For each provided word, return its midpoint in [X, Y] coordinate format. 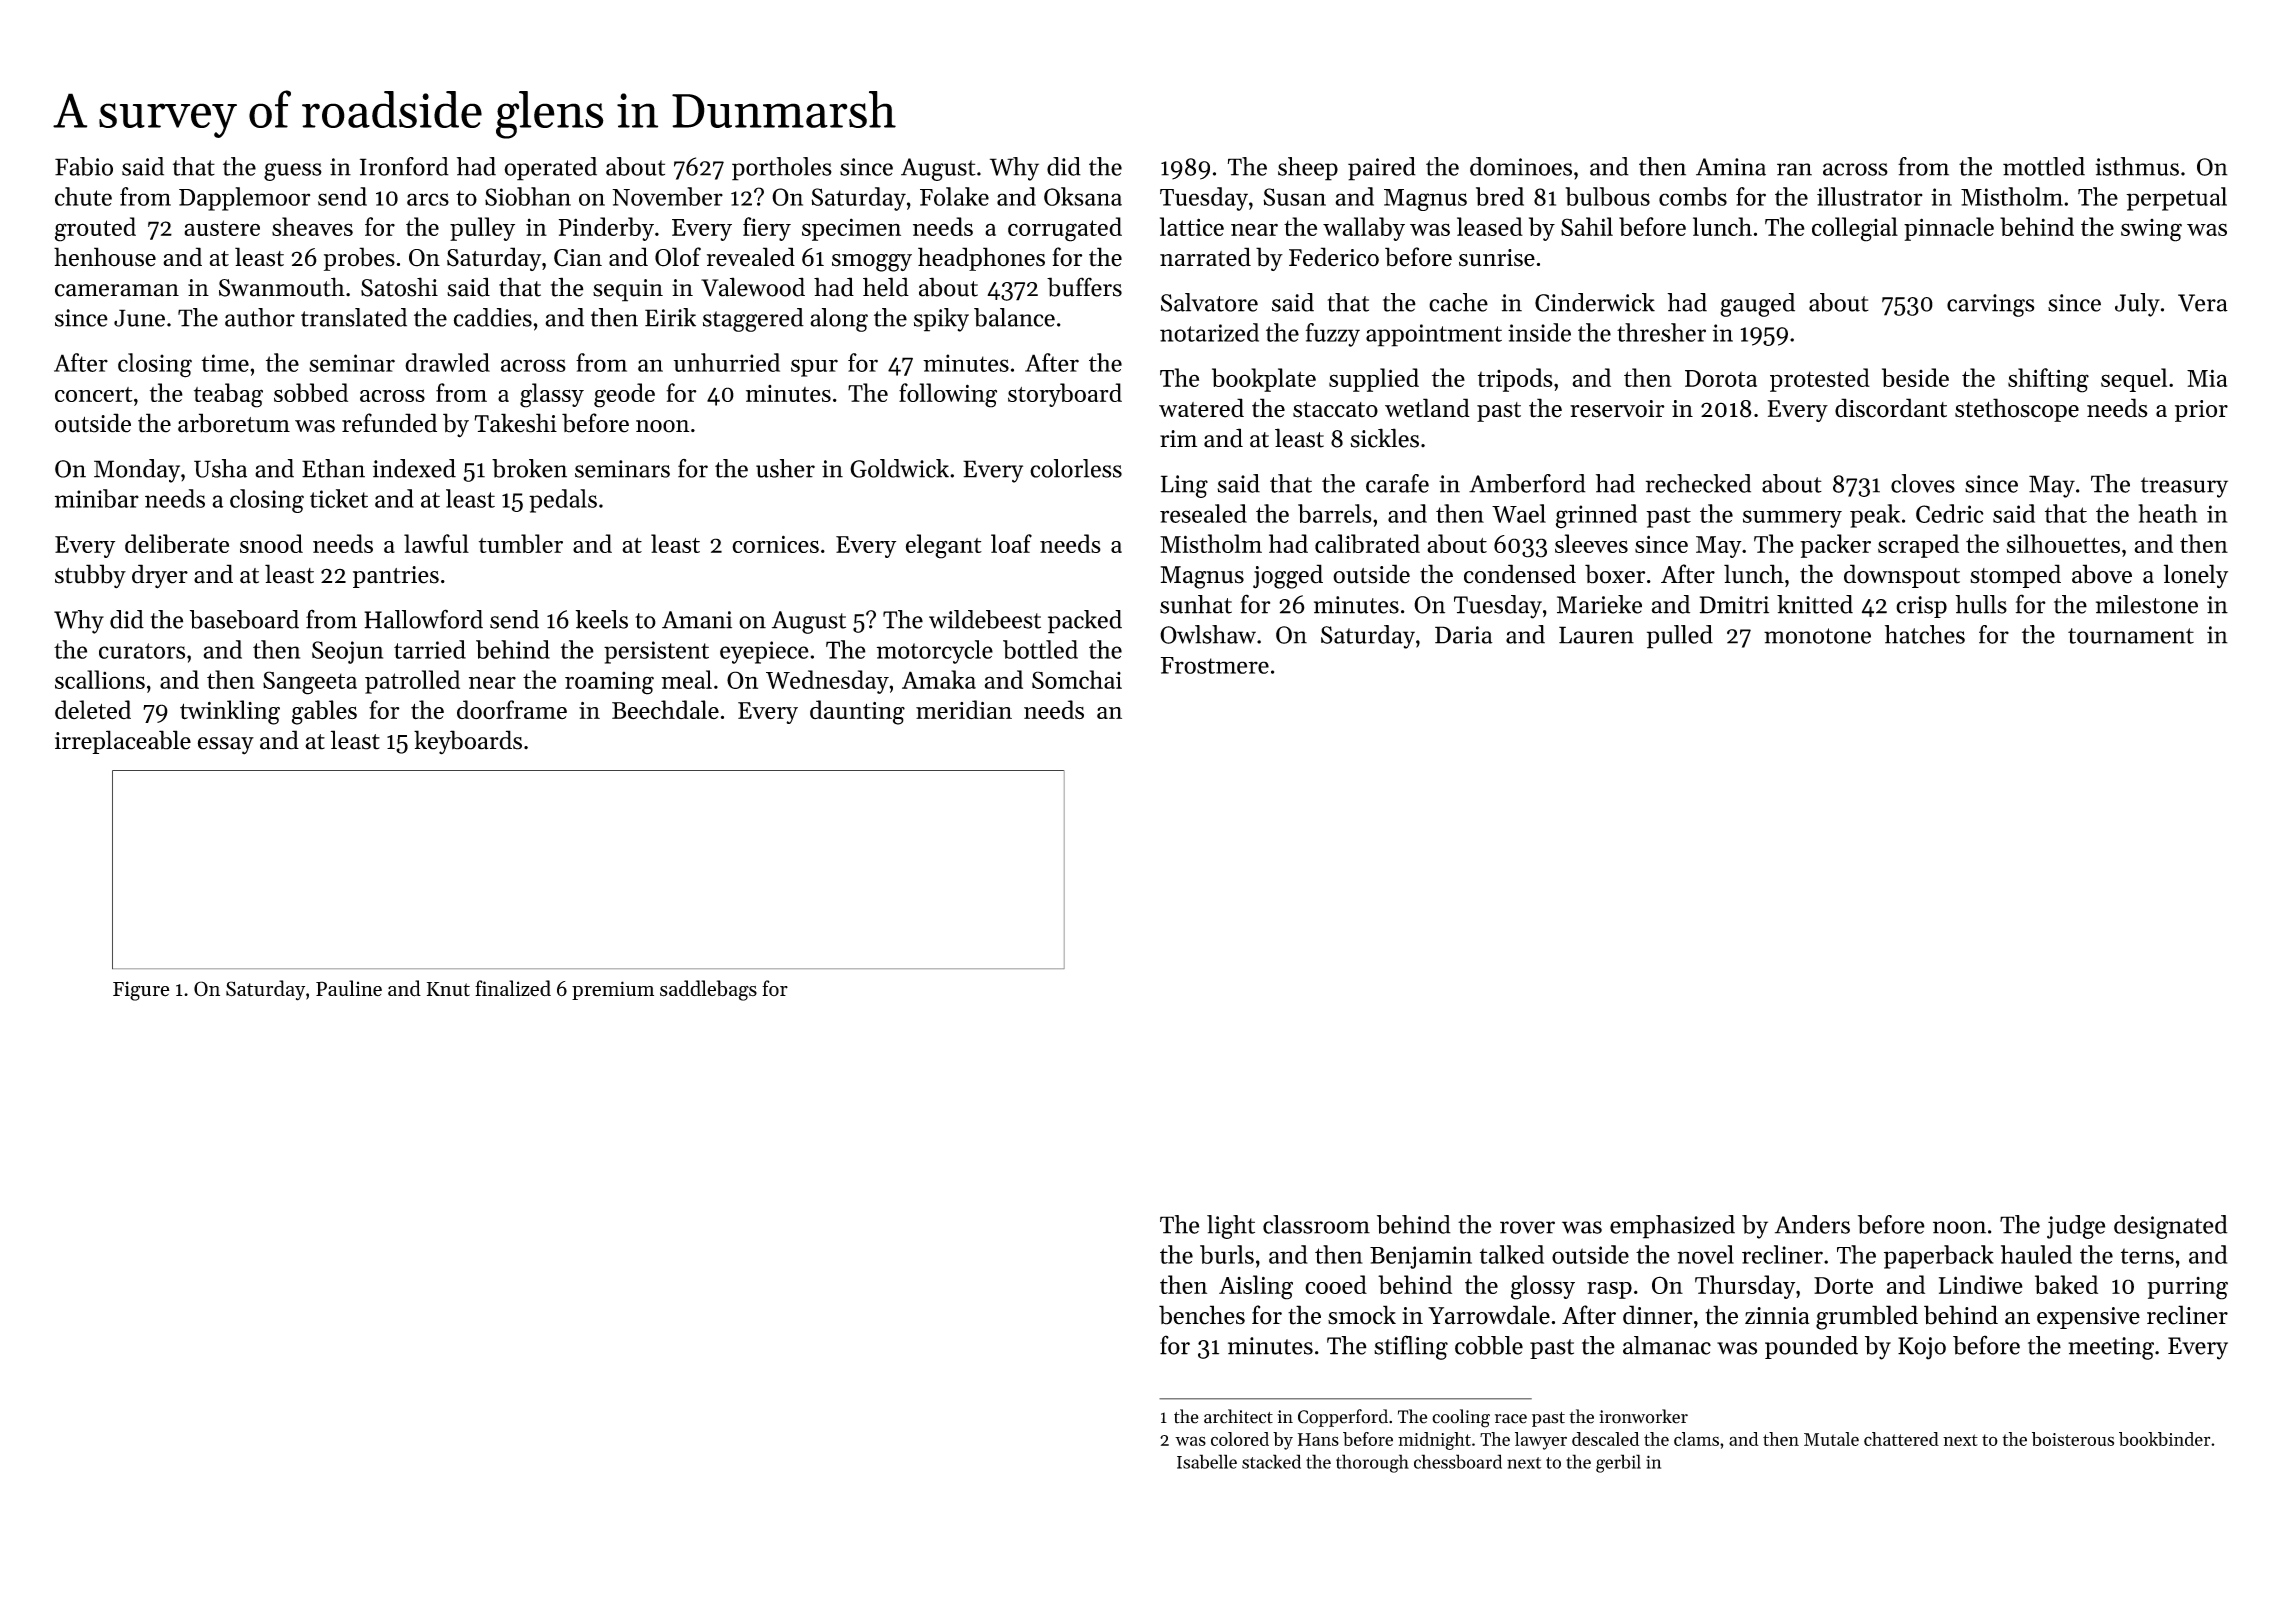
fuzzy [1333, 335]
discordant [1891, 408]
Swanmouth [282, 287]
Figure [141, 991]
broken [529, 468]
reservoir [1617, 409]
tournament [2131, 636]
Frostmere [1215, 665]
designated [2171, 1227]
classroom [1316, 1224]
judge [2076, 1227]
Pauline [349, 988]
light [1231, 1227]
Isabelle [1207, 1461]
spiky [941, 320]
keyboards [468, 742]
